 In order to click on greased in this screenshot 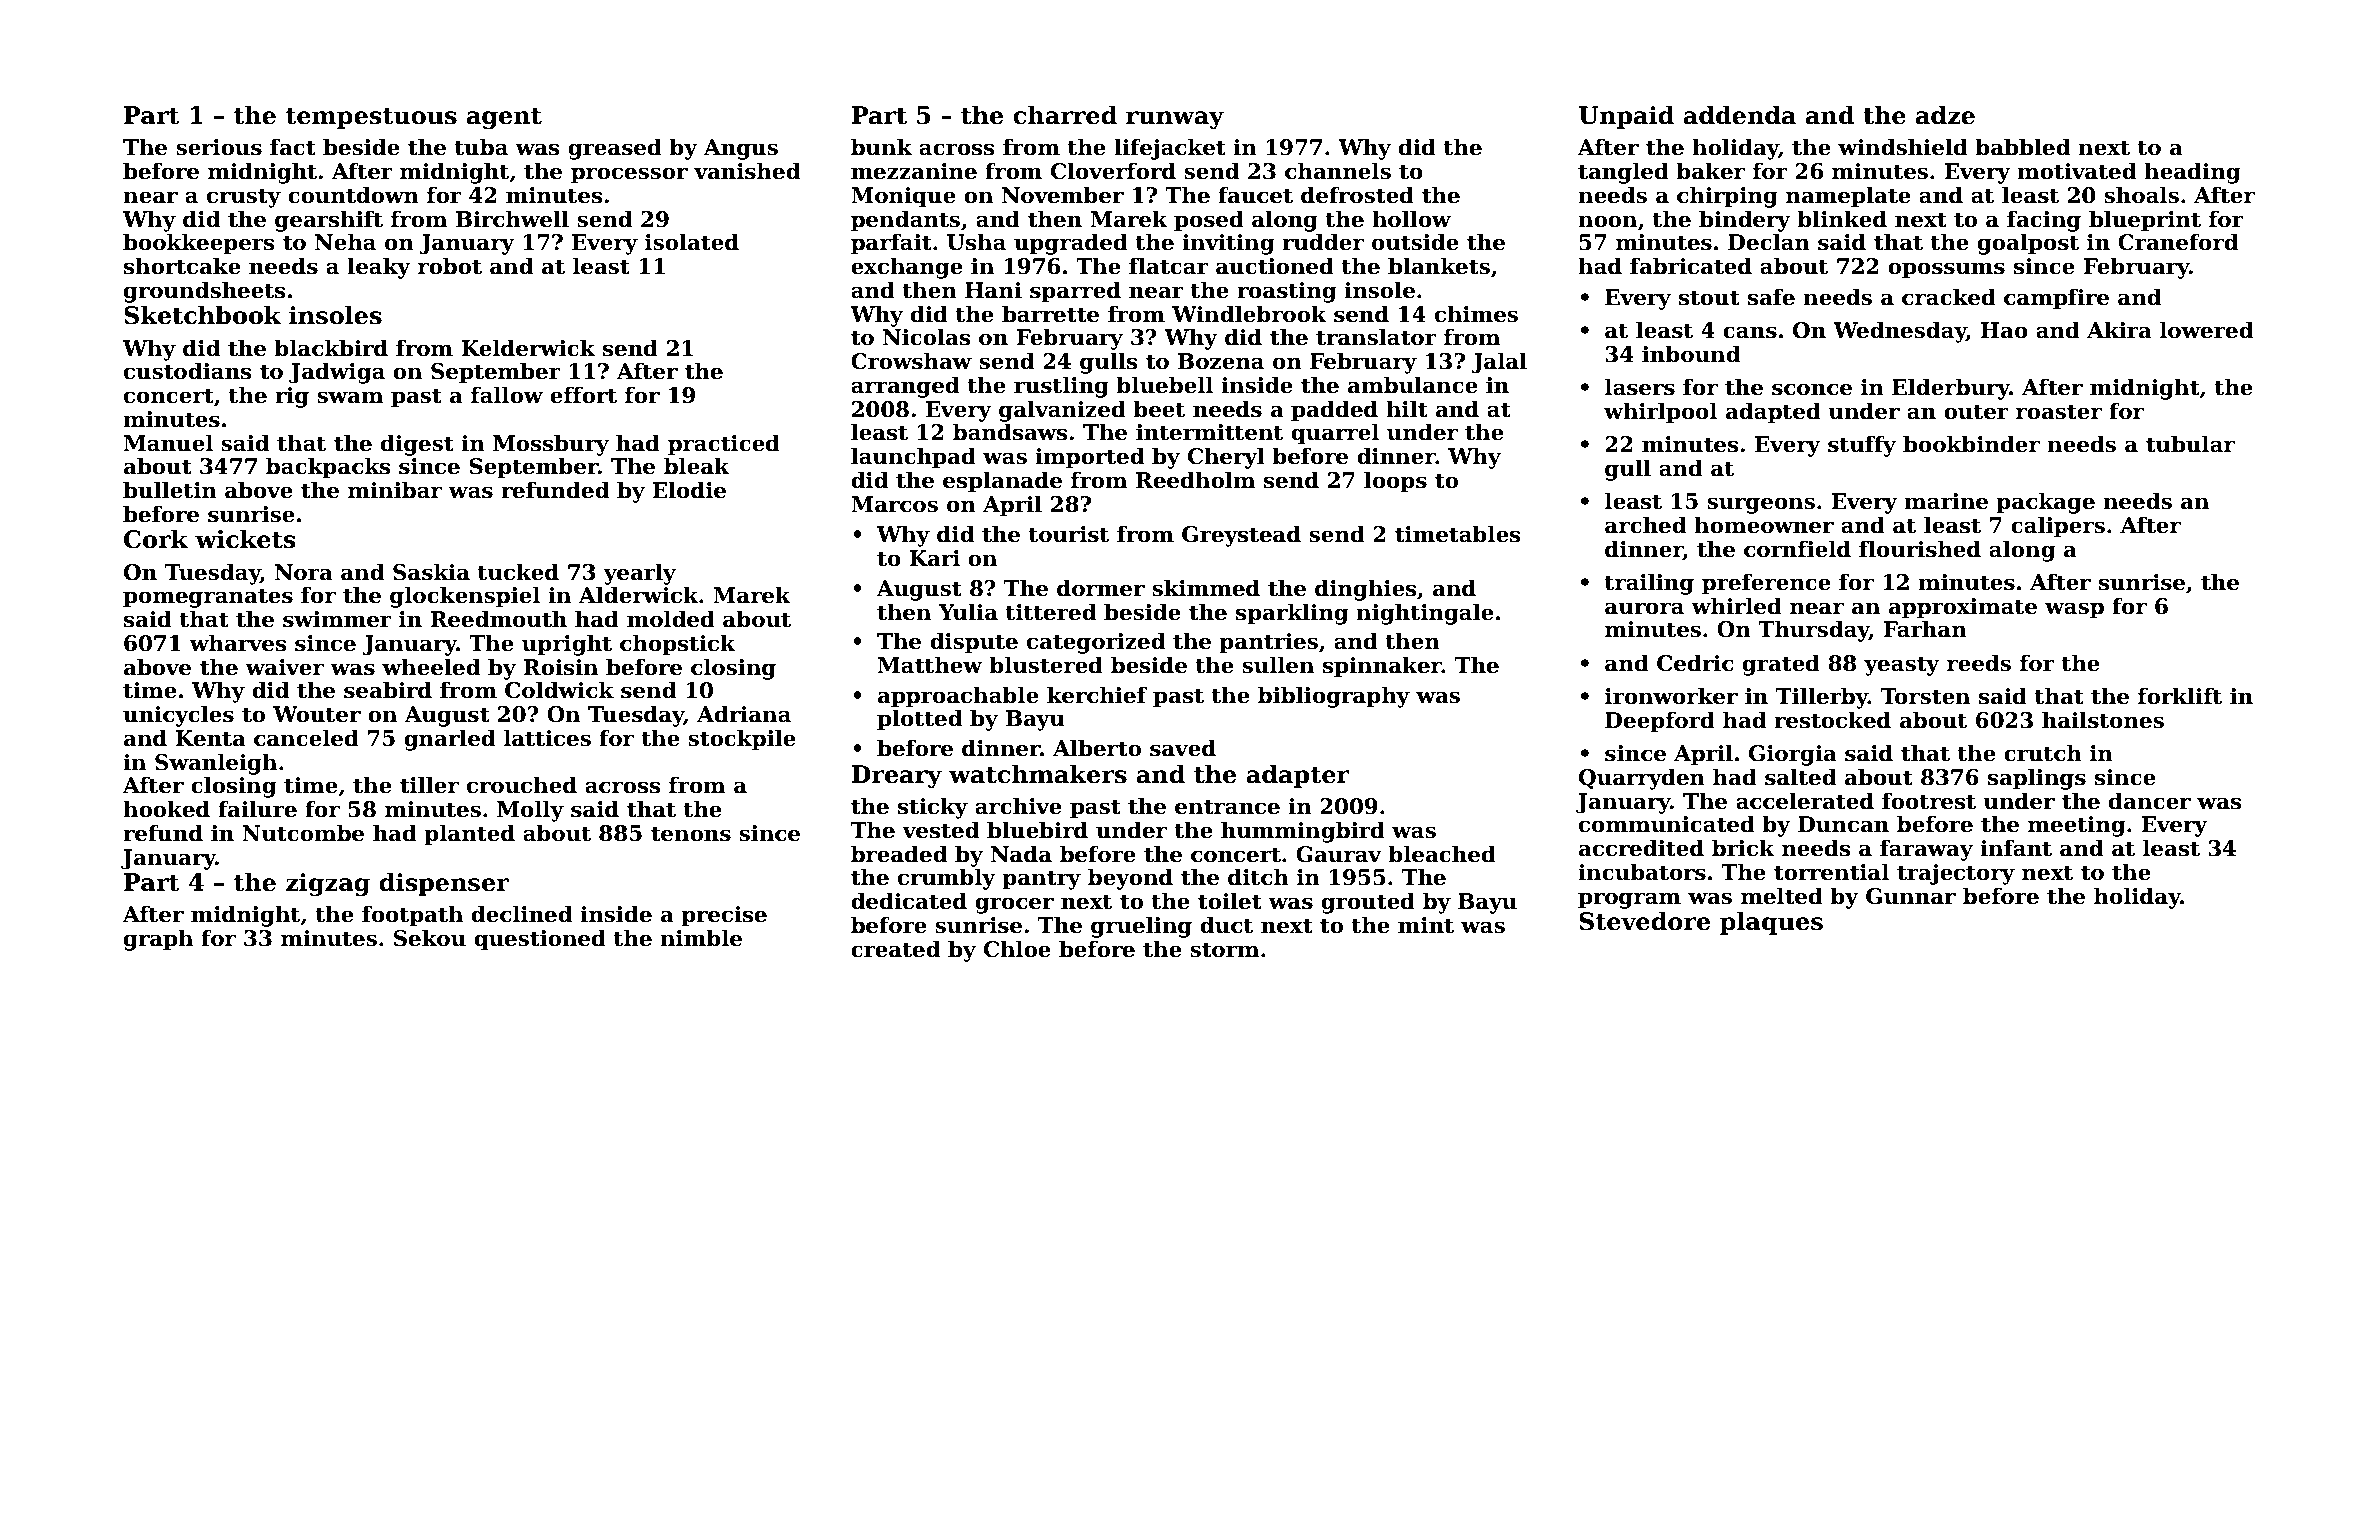, I will do `click(615, 149)`.
